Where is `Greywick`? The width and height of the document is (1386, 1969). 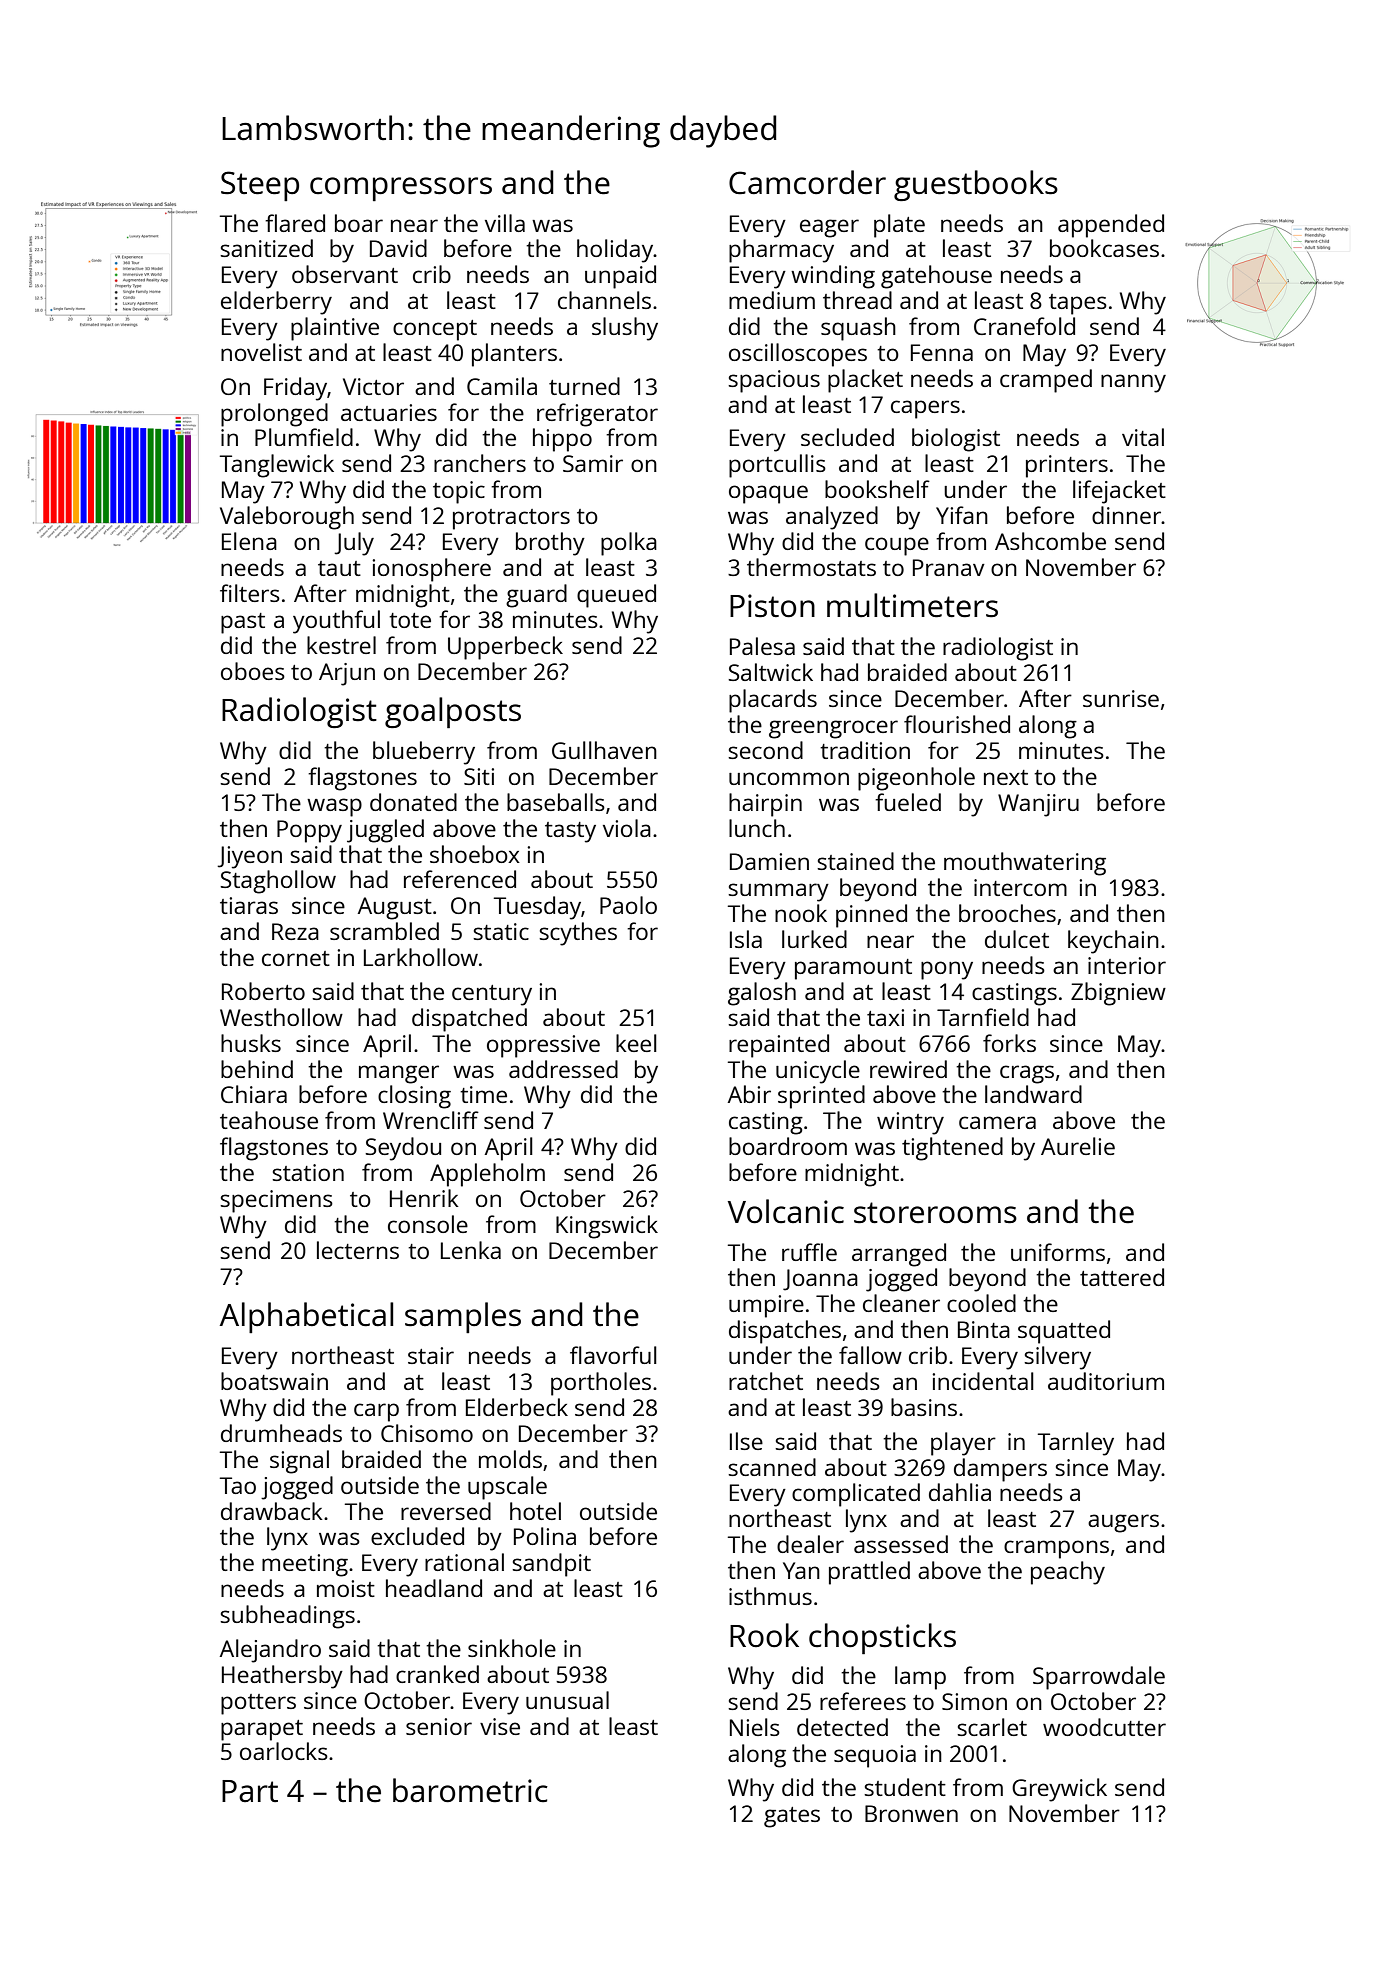
Greywick is located at coordinates (1059, 1790).
